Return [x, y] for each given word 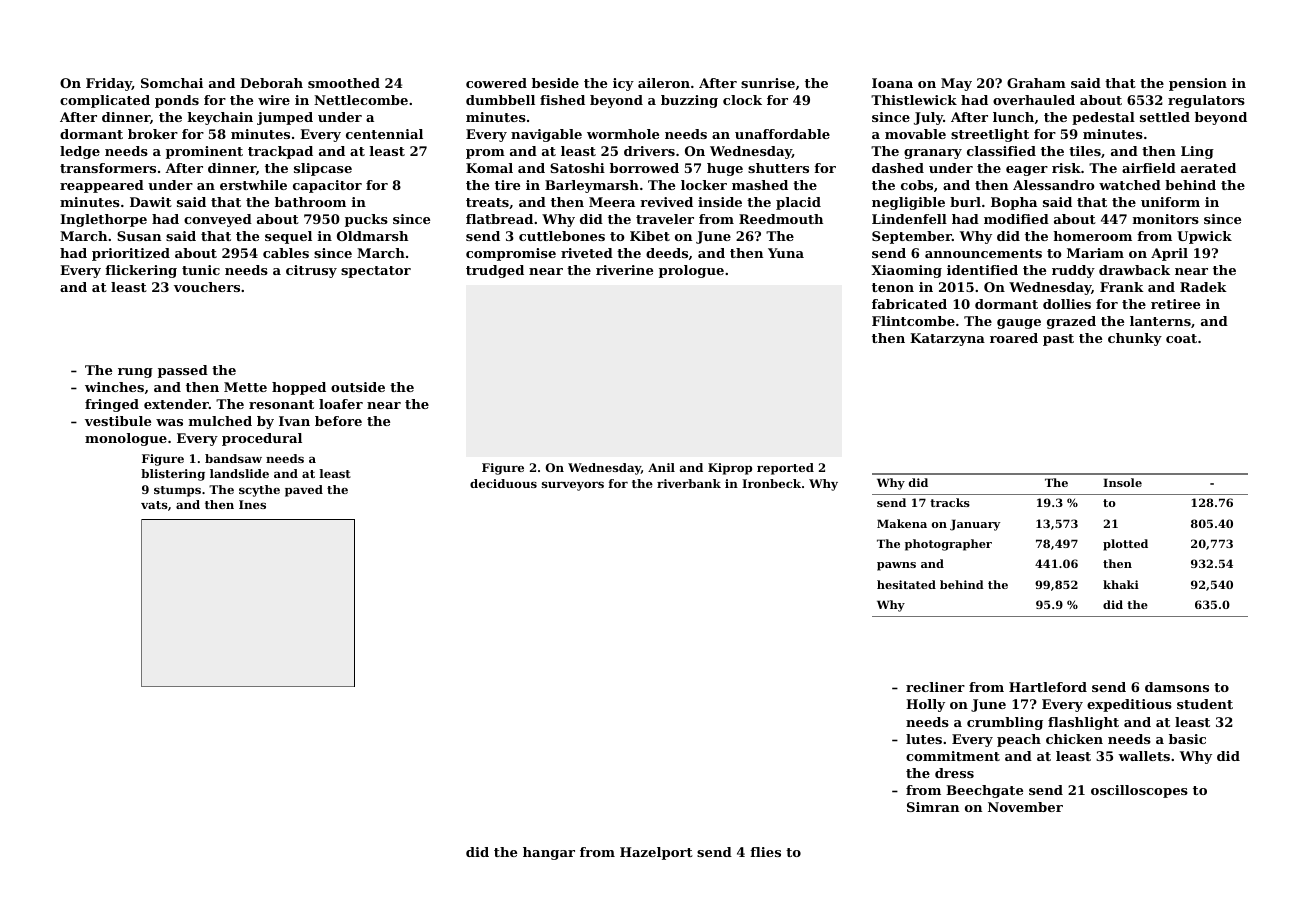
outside [358, 387]
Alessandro [1054, 185]
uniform [1170, 202]
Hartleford [1048, 687]
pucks [366, 220]
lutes [924, 739]
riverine [624, 270]
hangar [549, 853]
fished [562, 100]
